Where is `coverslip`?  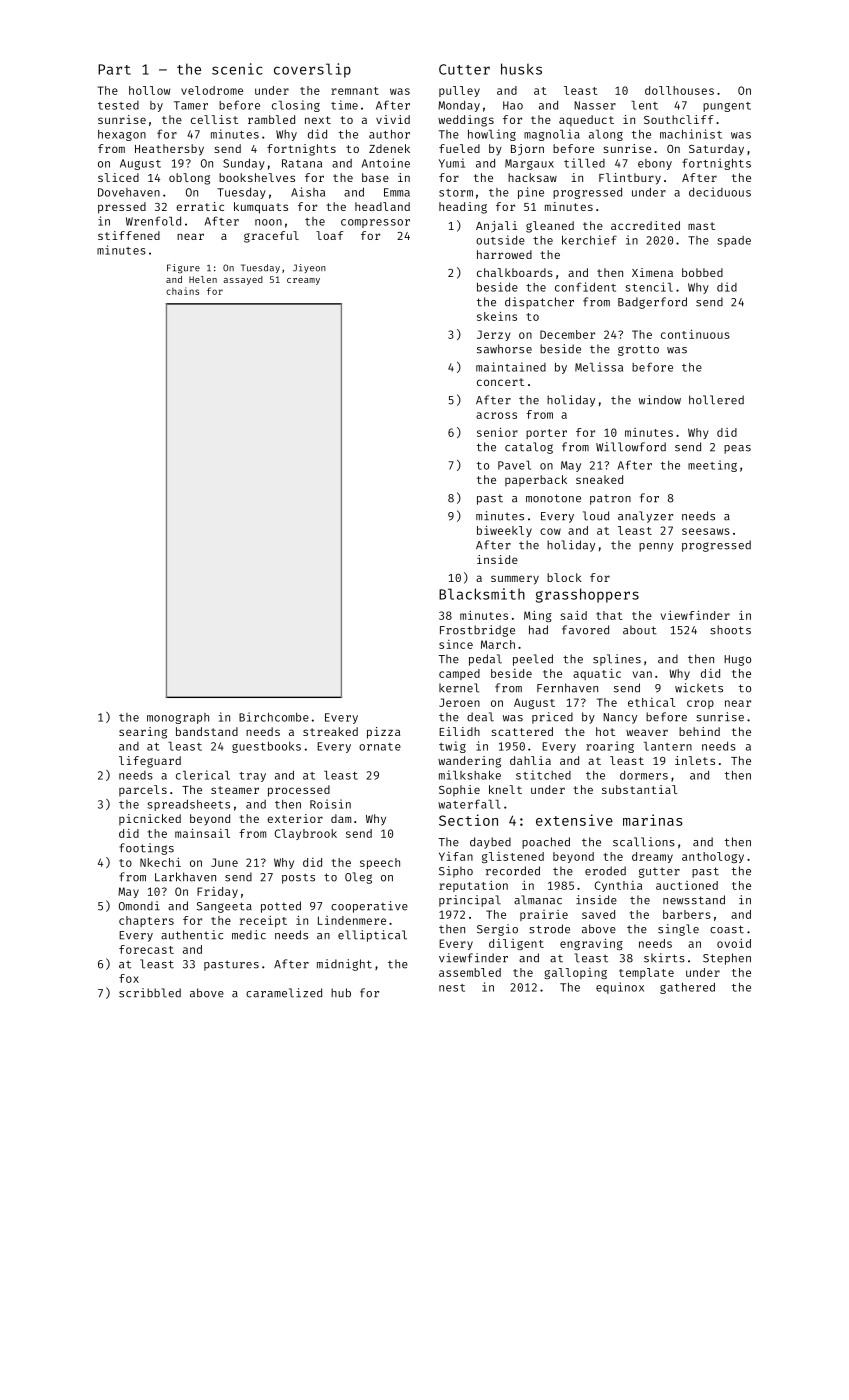 coverslip is located at coordinates (312, 70).
